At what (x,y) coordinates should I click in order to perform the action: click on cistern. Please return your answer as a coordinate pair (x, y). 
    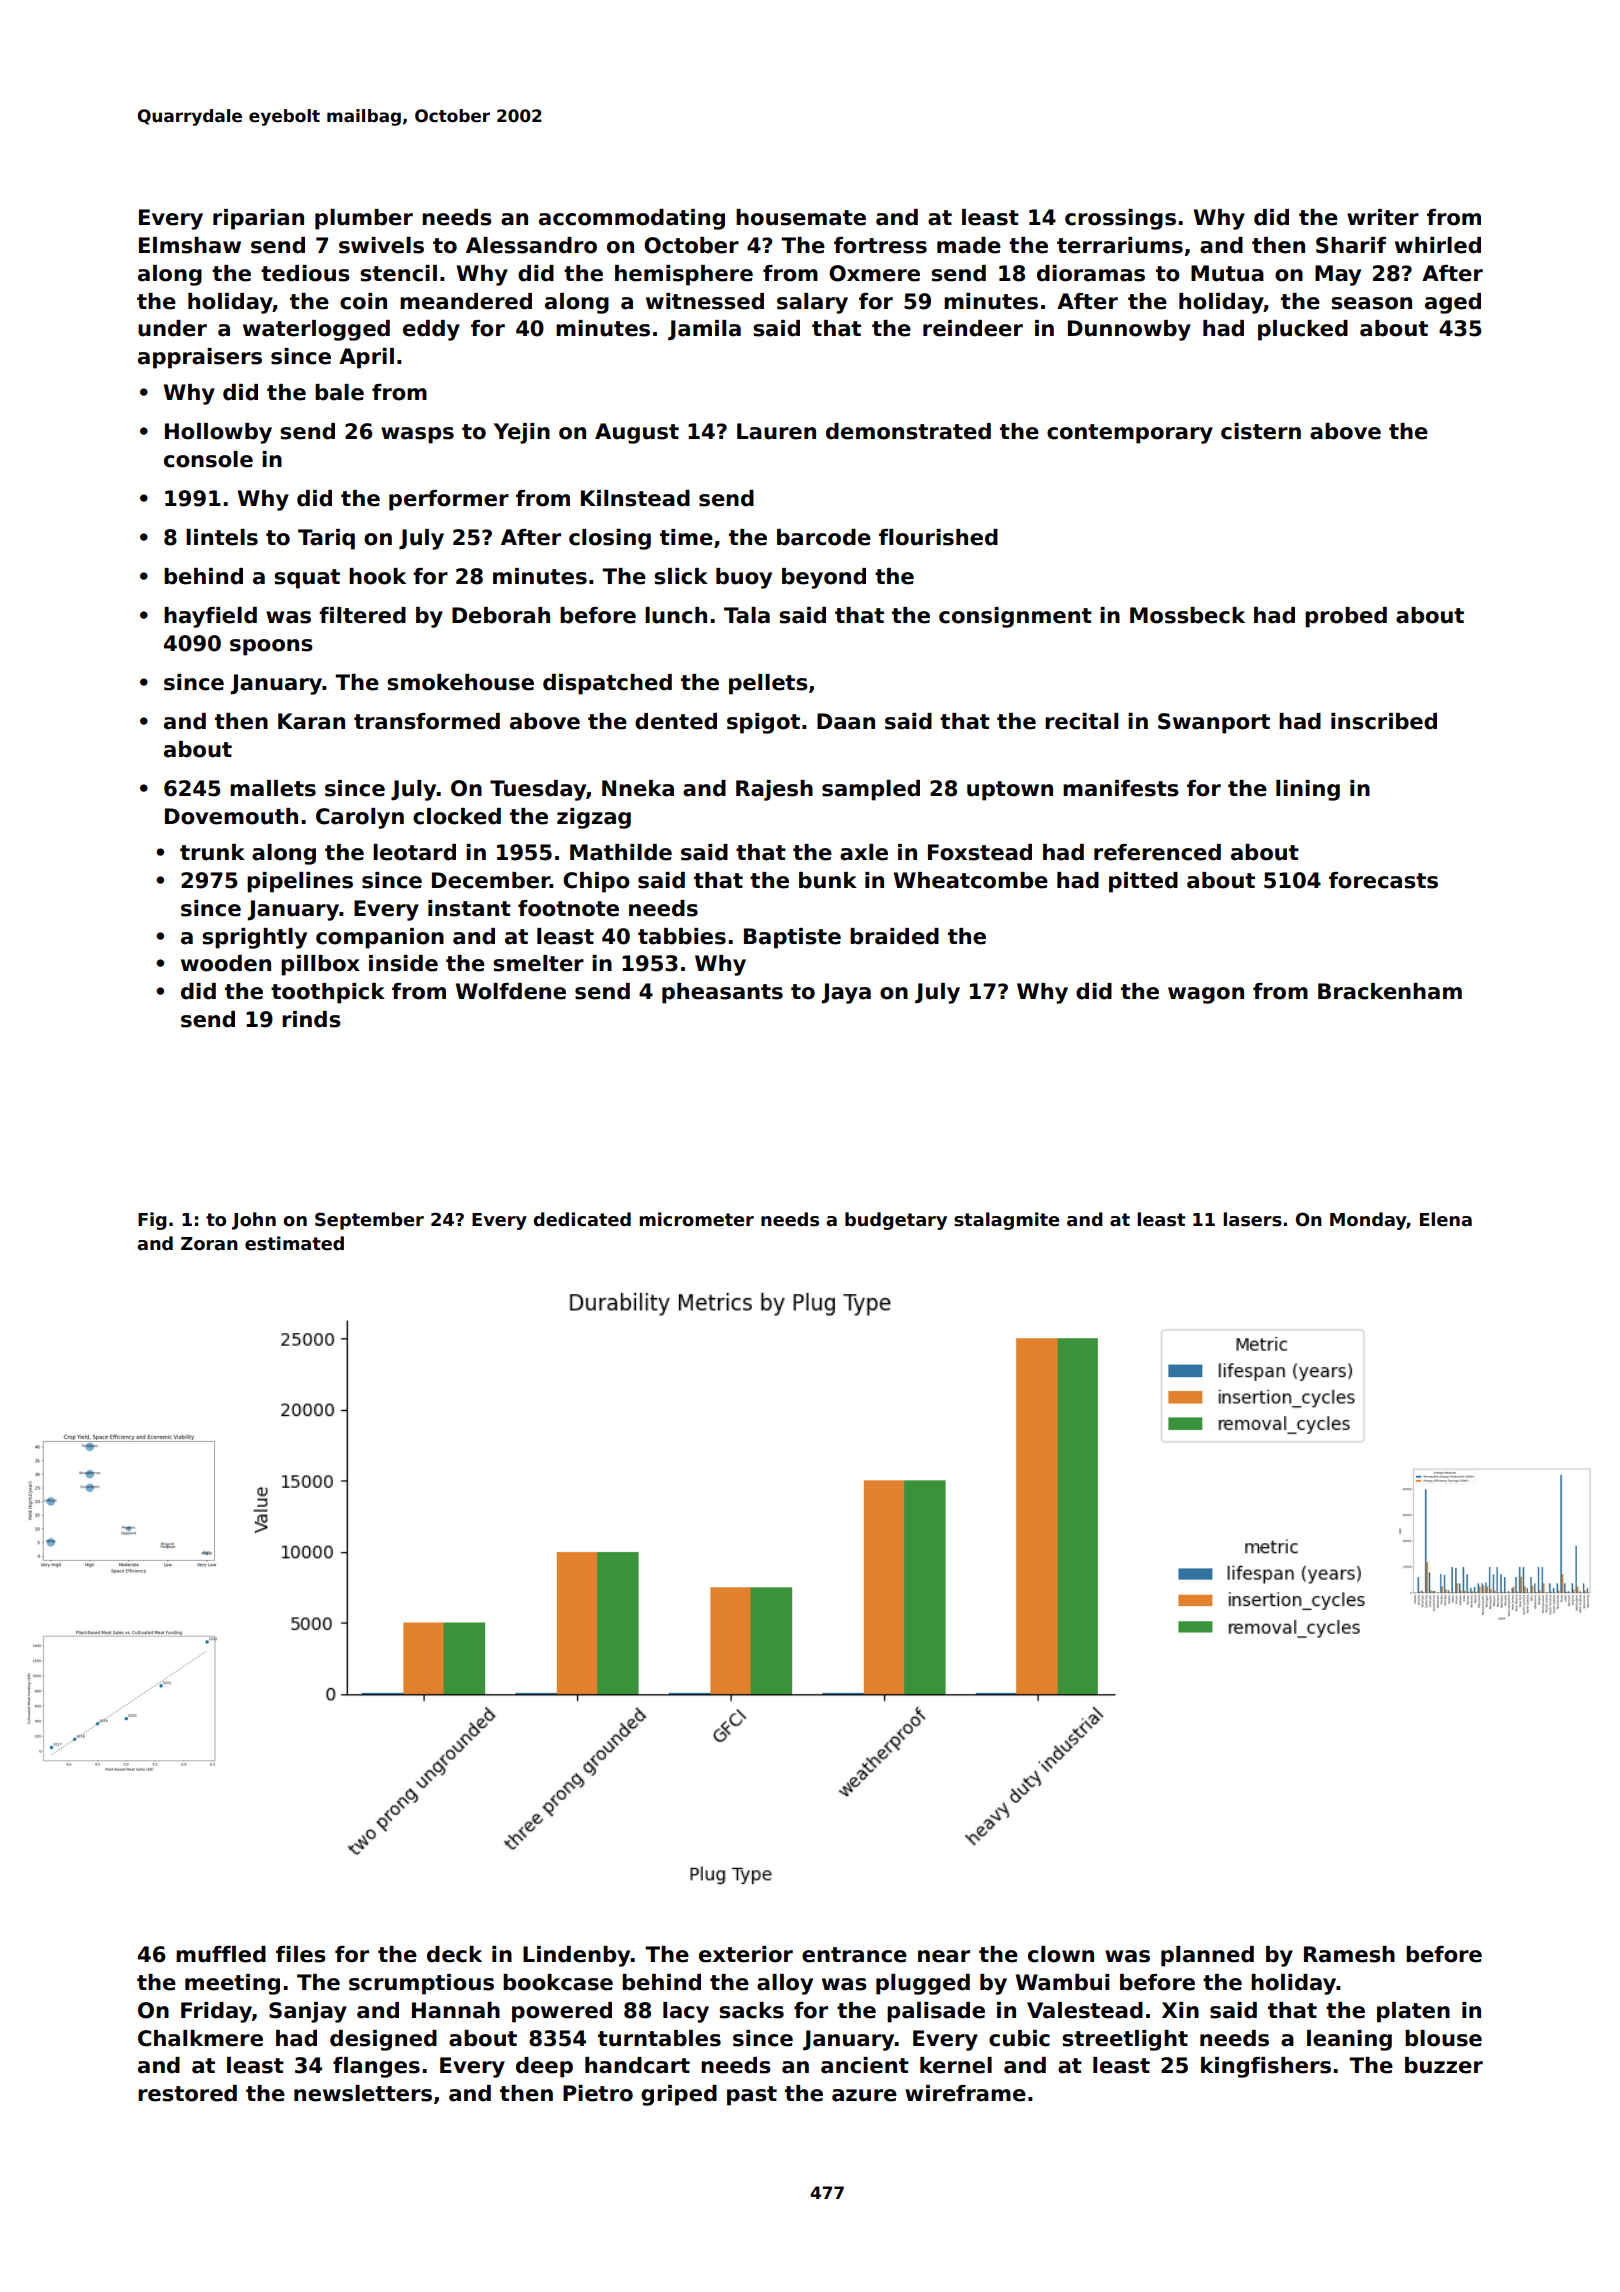
    Looking at the image, I should click on (1261, 431).
